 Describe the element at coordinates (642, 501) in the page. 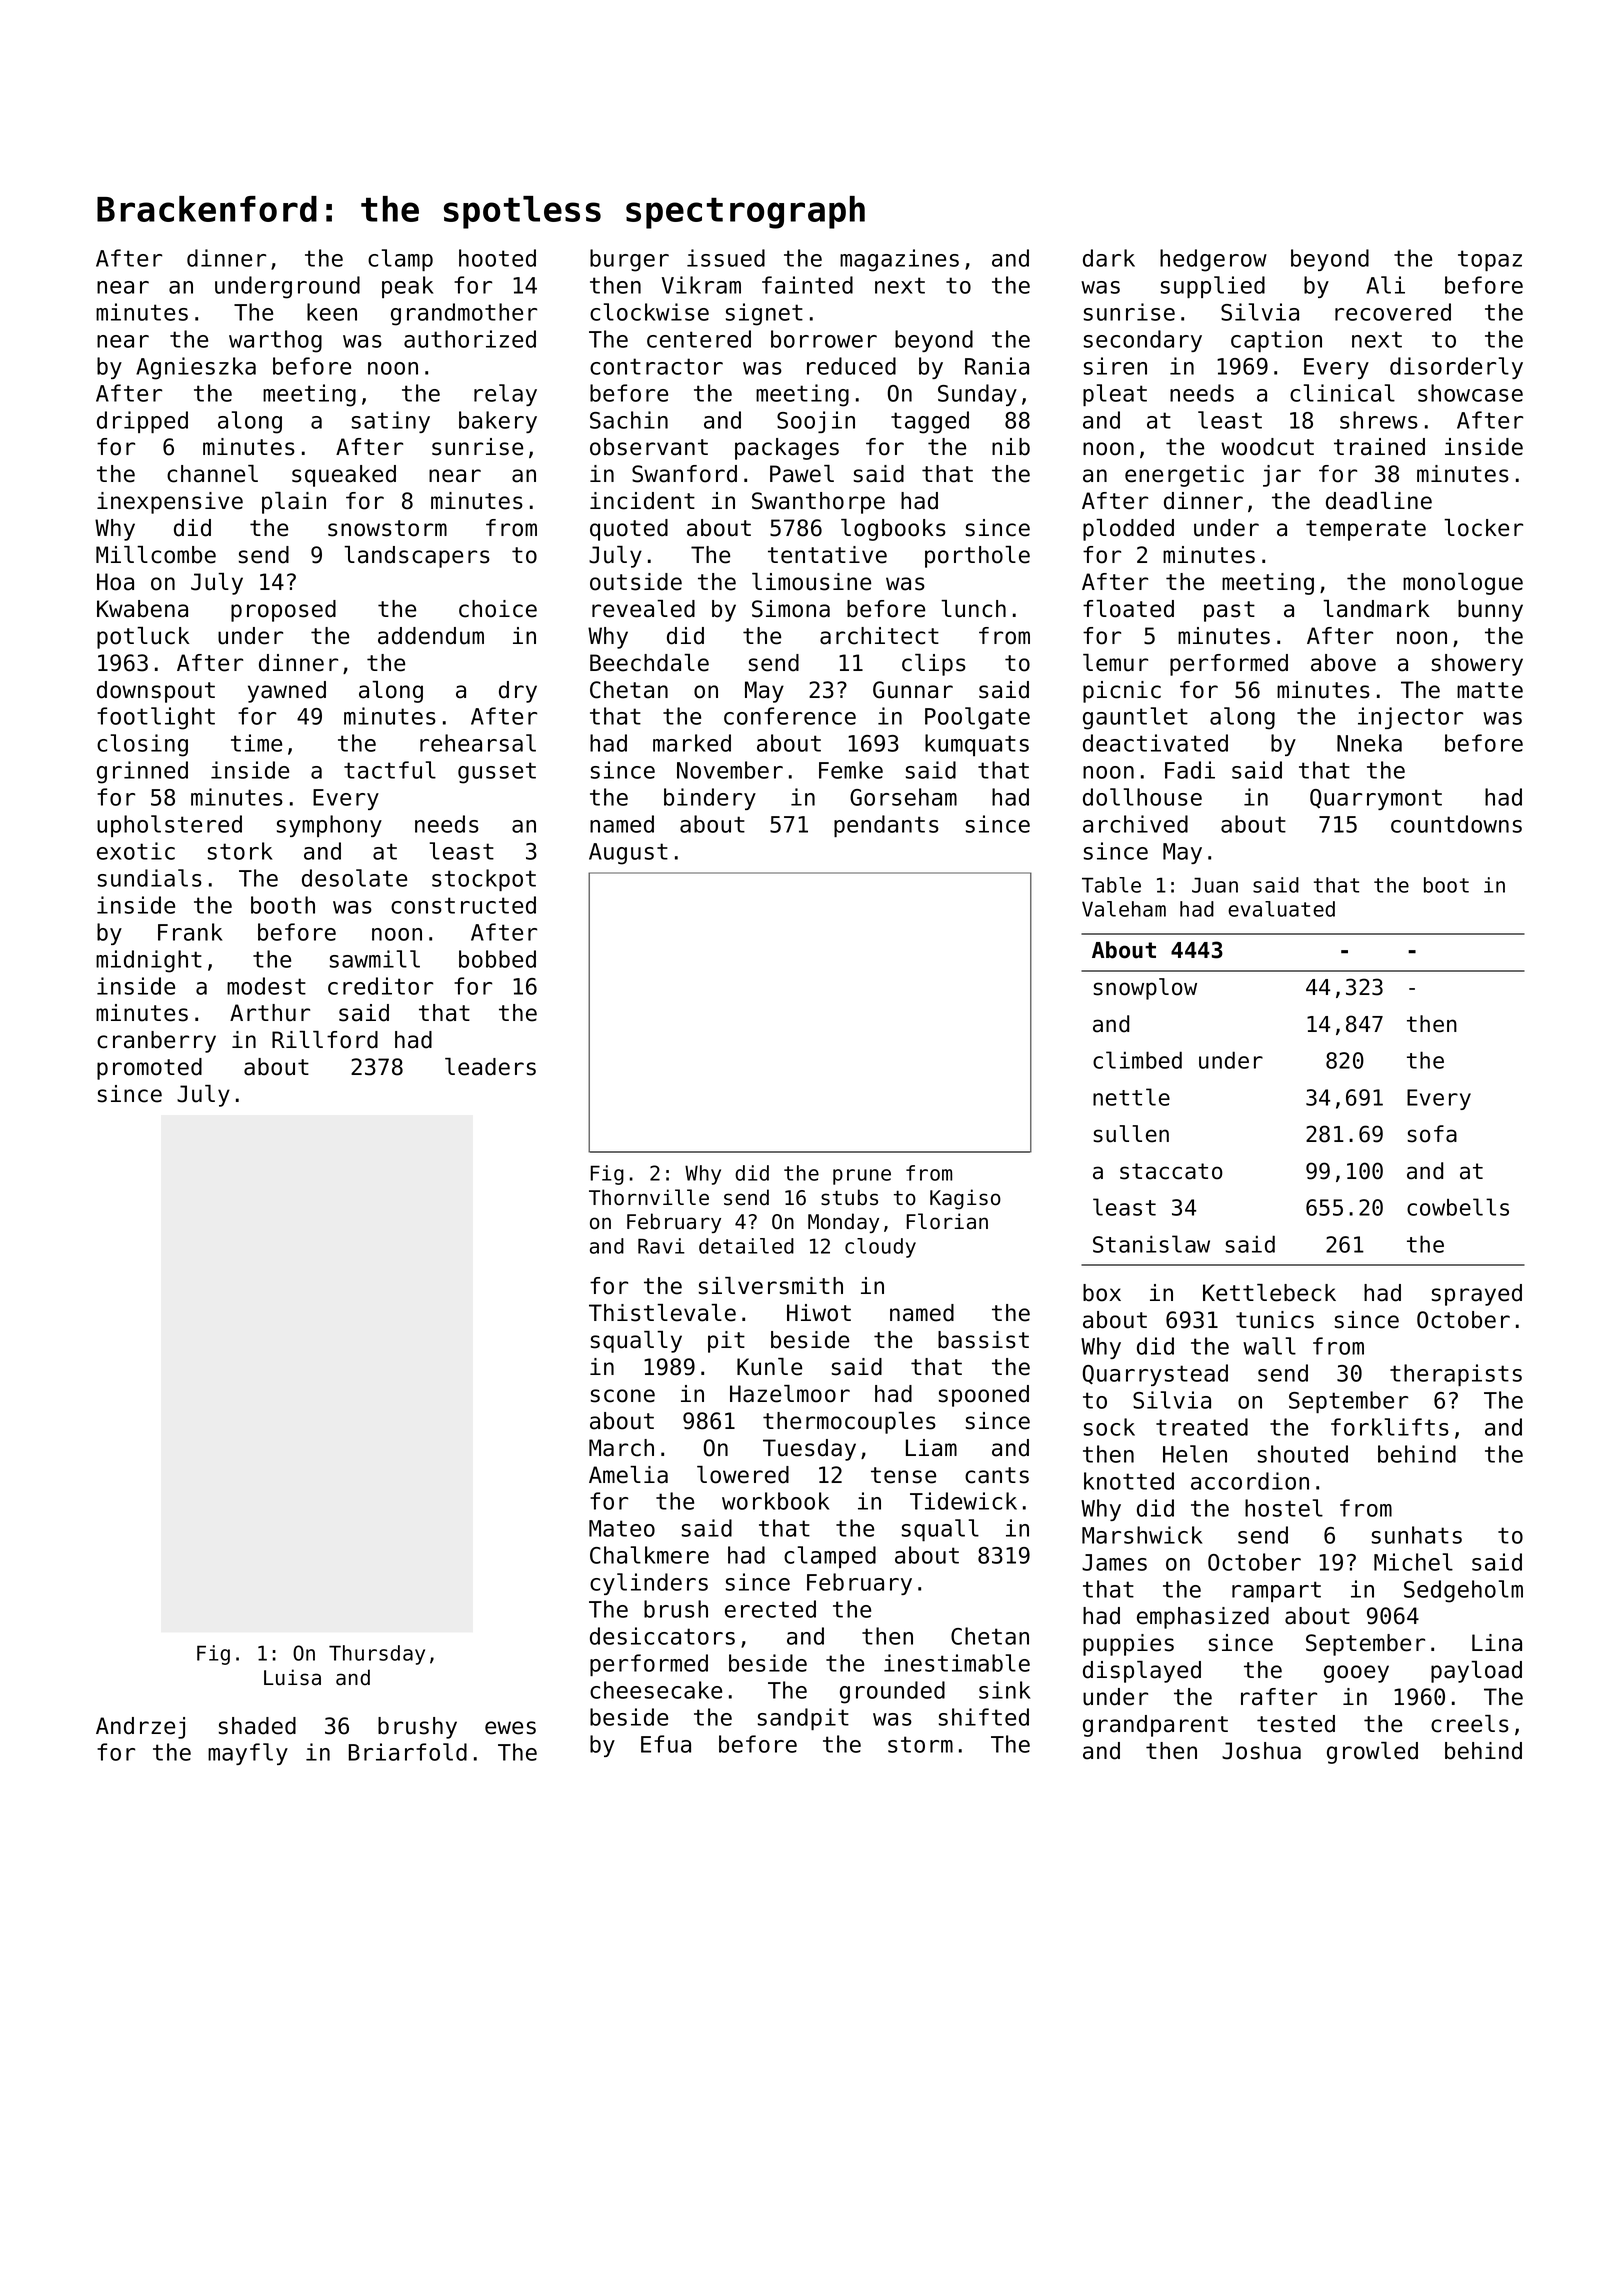

I see `incident` at that location.
